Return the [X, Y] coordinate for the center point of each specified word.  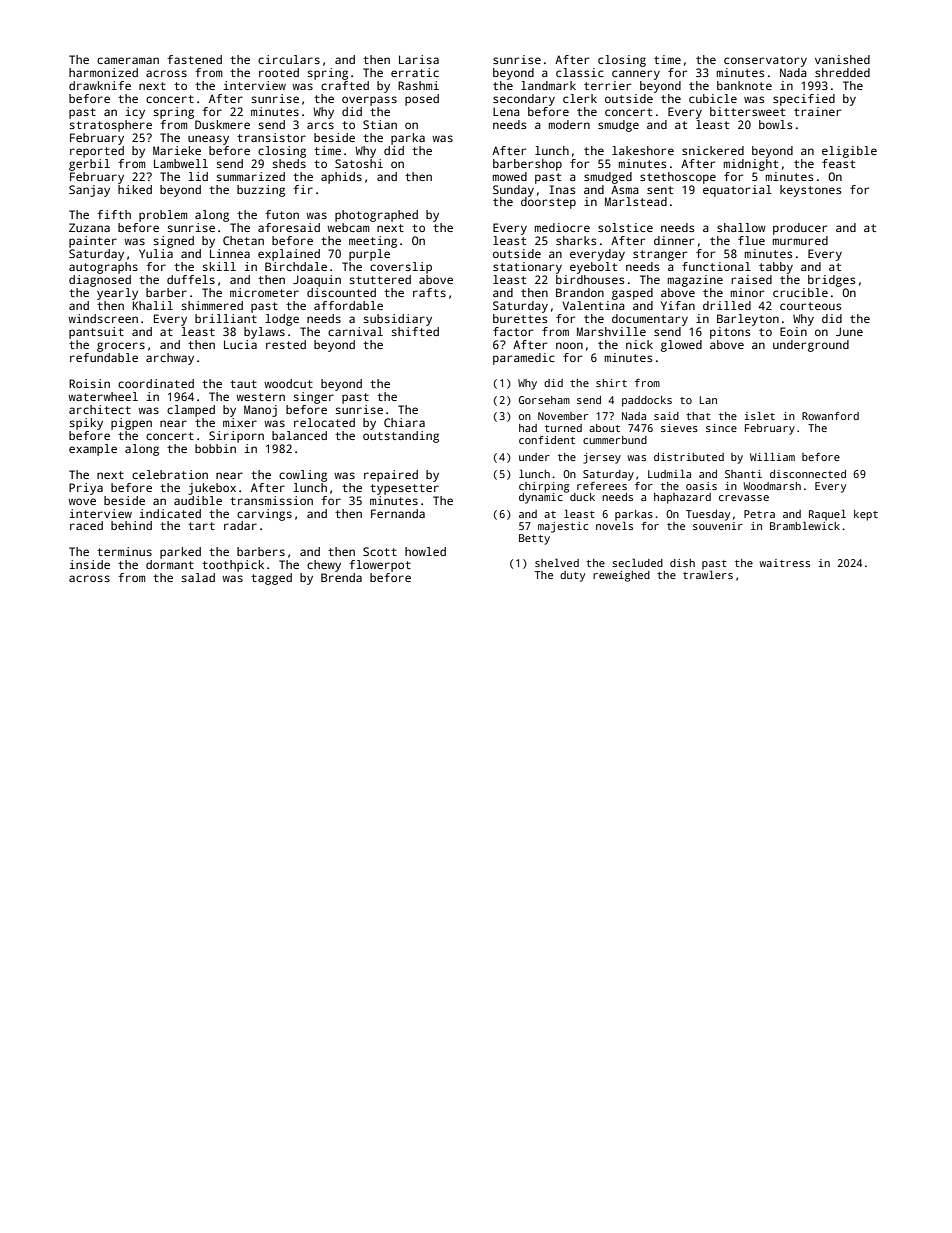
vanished [842, 59]
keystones [810, 191]
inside [90, 564]
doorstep [548, 203]
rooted [279, 72]
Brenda [341, 577]
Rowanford [830, 416]
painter [93, 242]
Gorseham [544, 400]
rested [286, 344]
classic [580, 72]
